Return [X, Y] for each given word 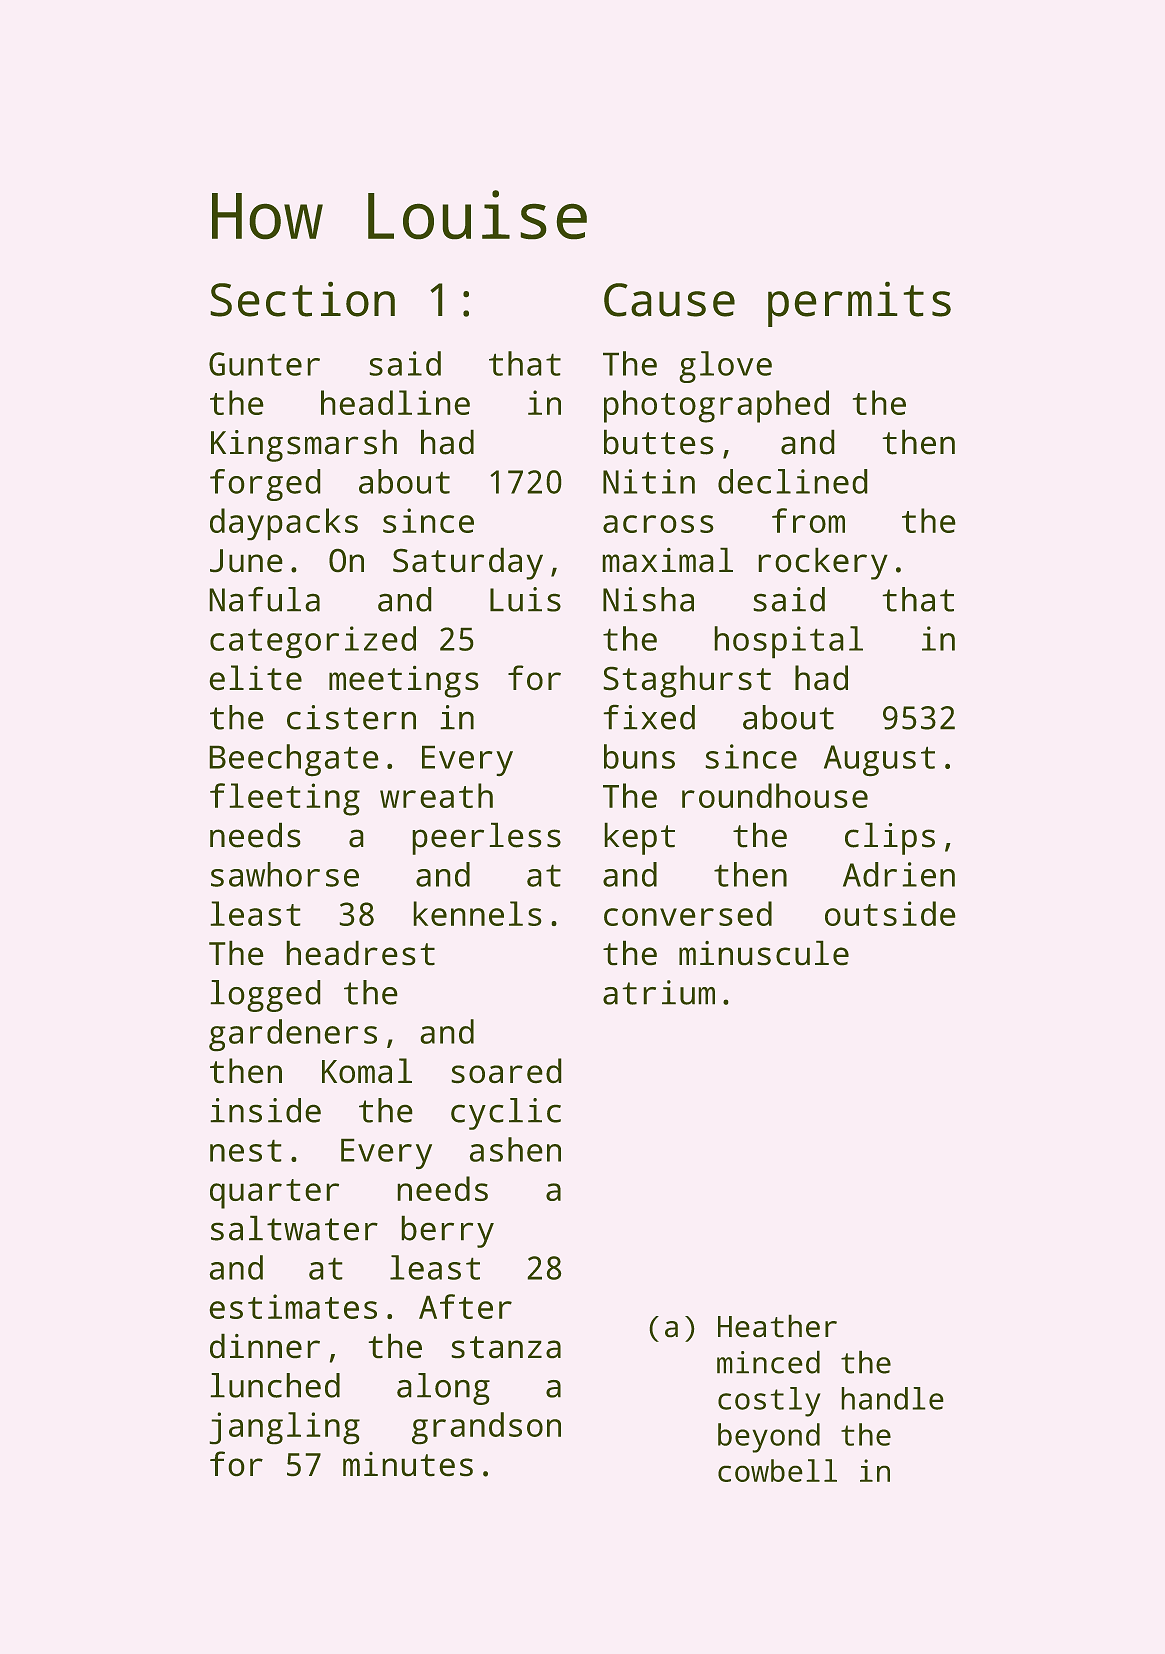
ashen [515, 1149]
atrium [659, 992]
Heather [777, 1326]
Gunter [264, 364]
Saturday [468, 564]
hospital [789, 642]
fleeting [285, 799]
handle [892, 1398]
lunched [275, 1385]
